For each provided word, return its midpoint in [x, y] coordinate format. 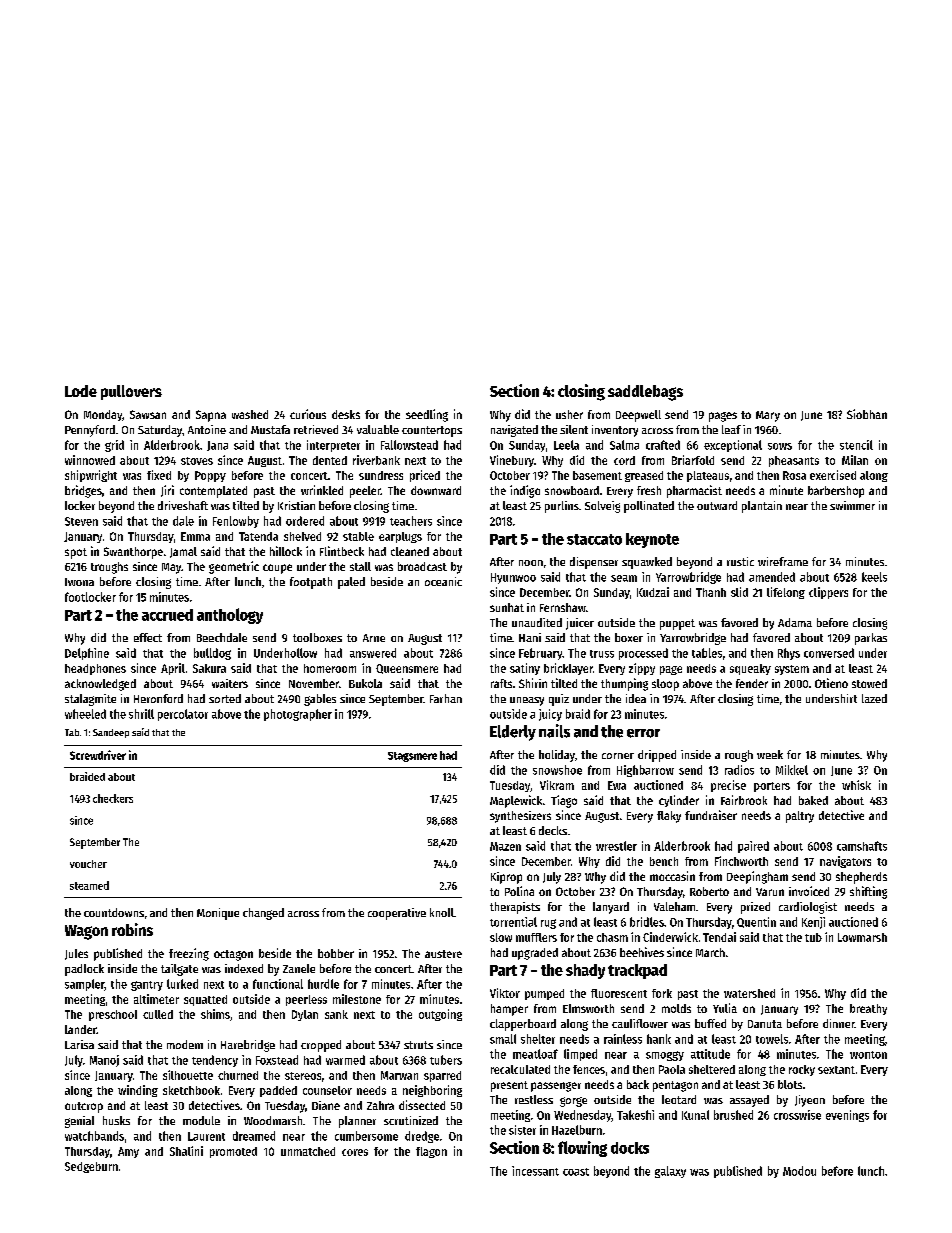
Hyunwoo [513, 578]
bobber [336, 953]
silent [574, 429]
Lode [81, 391]
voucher [88, 864]
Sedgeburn [91, 1167]
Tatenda [258, 536]
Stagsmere [412, 757]
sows [780, 446]
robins [132, 929]
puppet [677, 624]
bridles [647, 922]
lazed [874, 698]
